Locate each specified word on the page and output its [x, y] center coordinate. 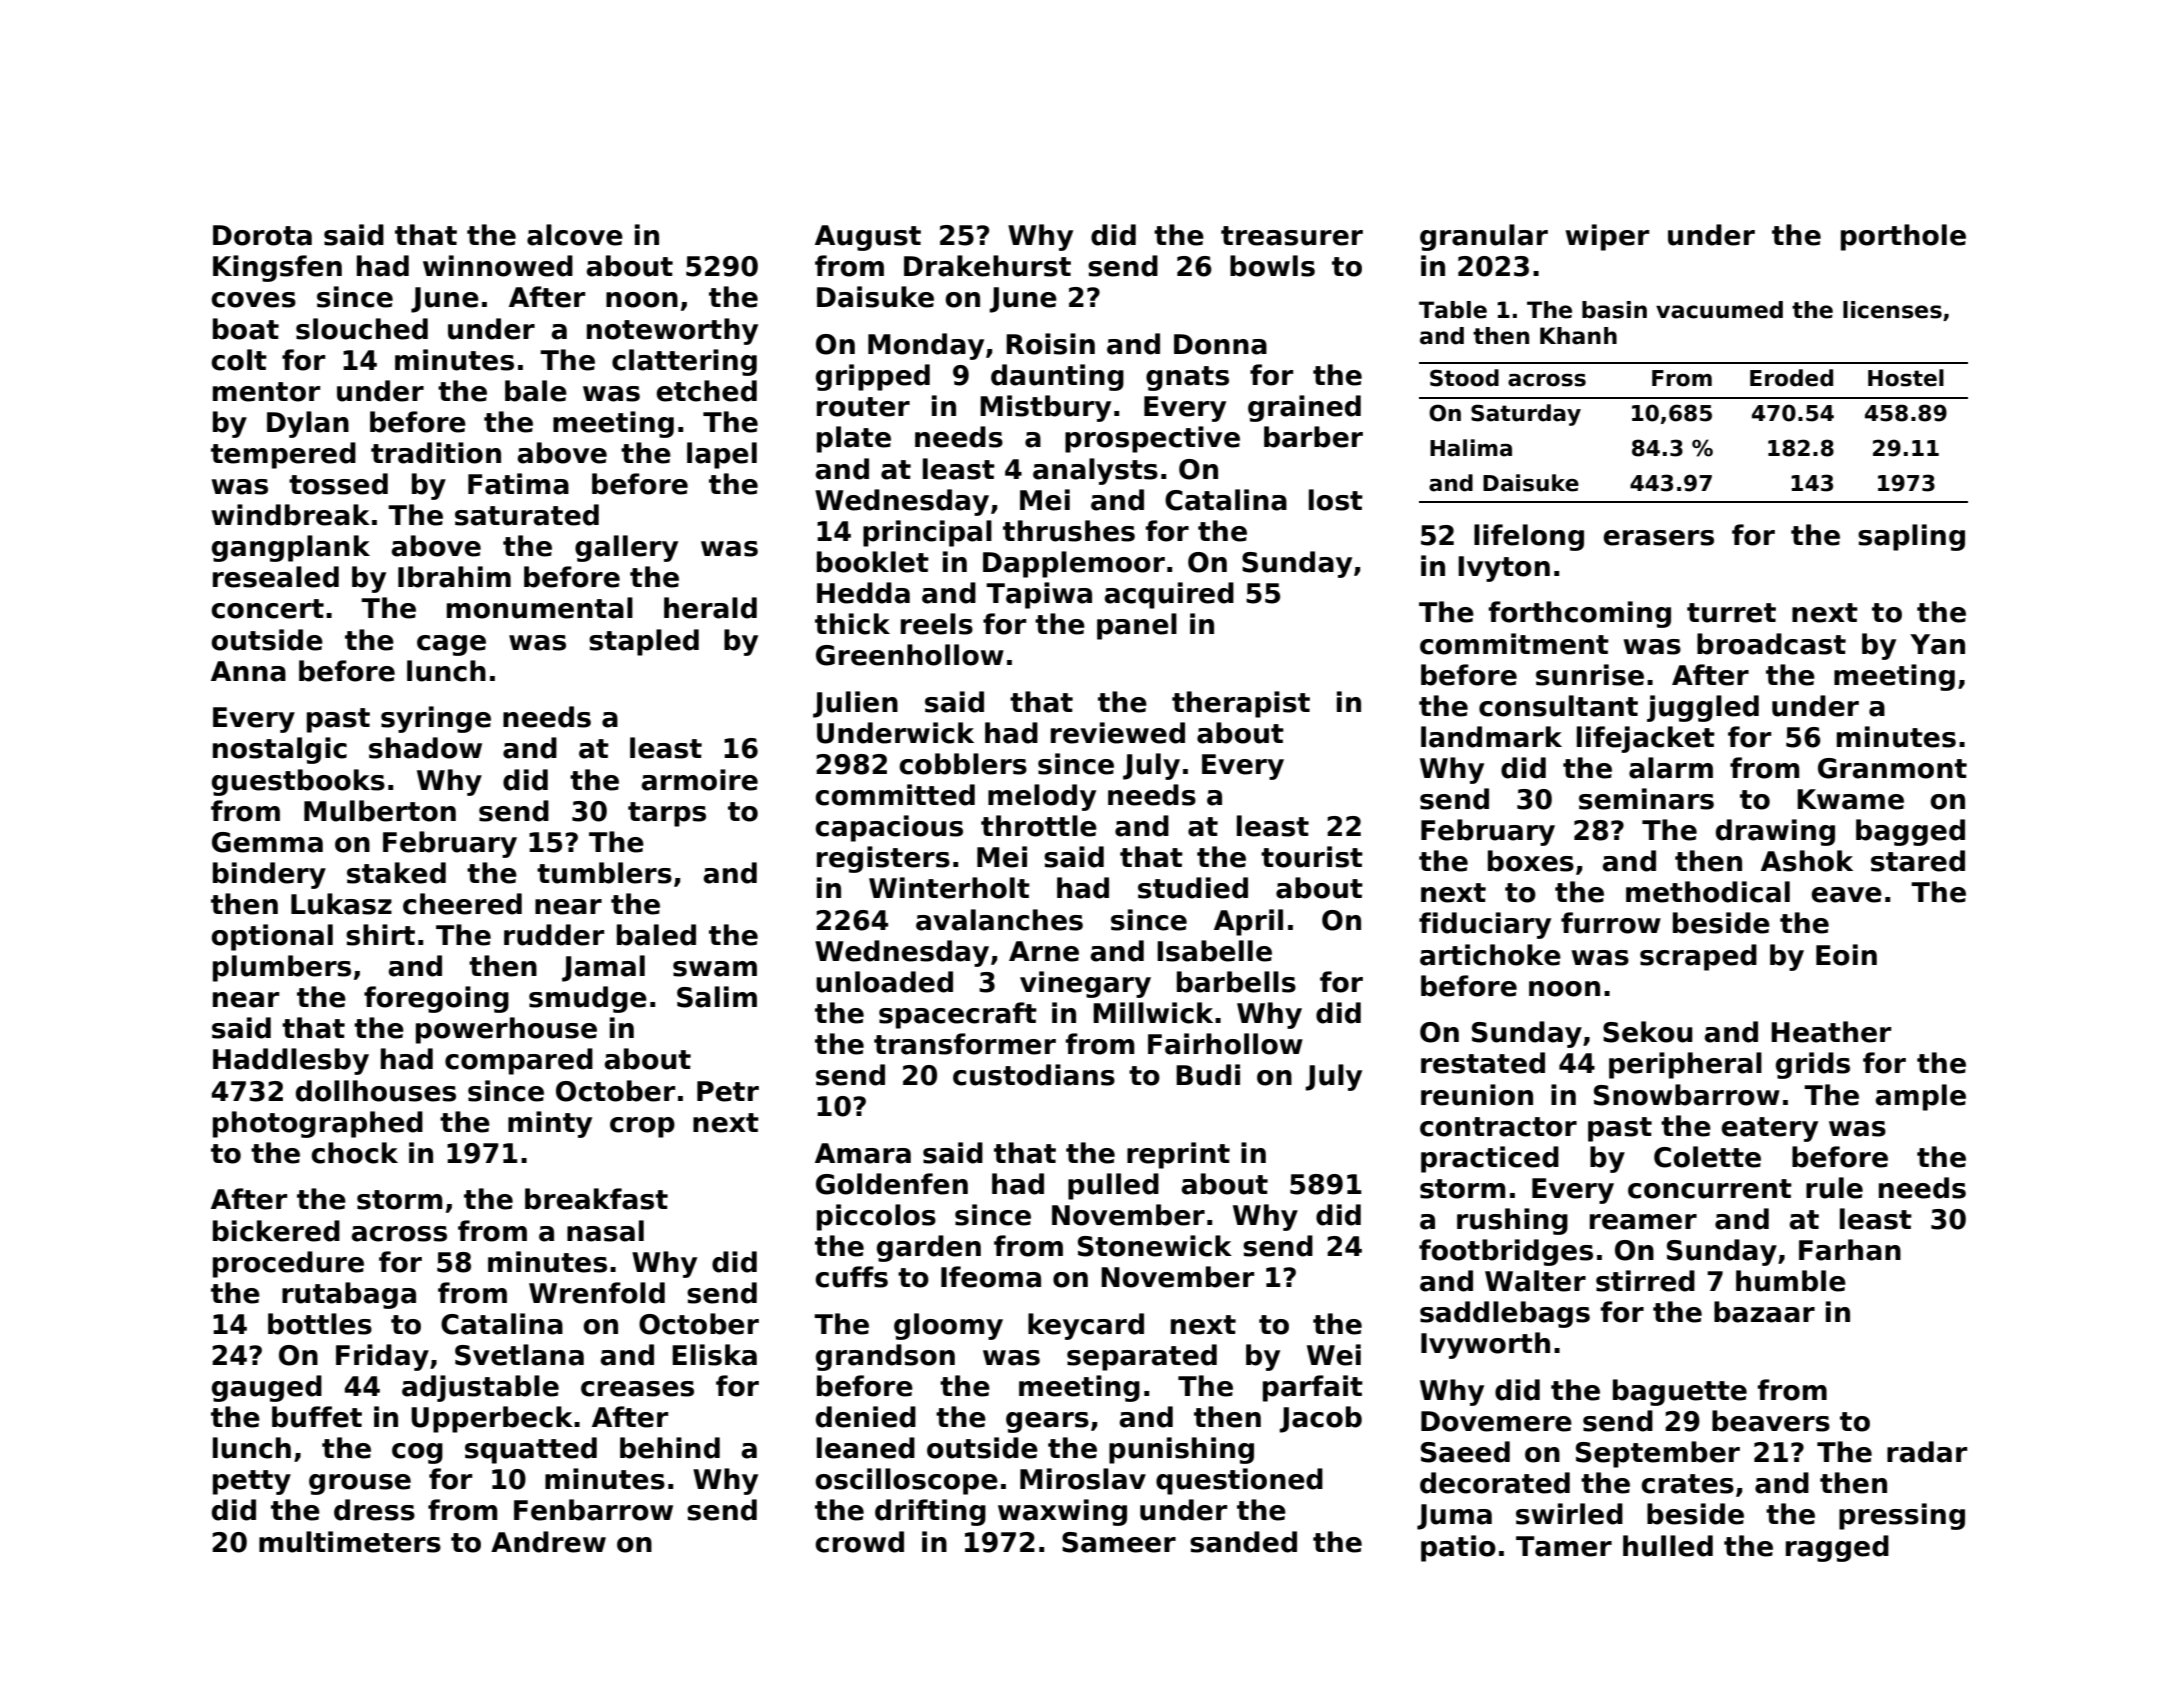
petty [252, 1482]
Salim [717, 997]
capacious [889, 828]
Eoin [1846, 955]
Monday [926, 346]
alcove [575, 235]
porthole [1903, 237]
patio [1458, 1548]
